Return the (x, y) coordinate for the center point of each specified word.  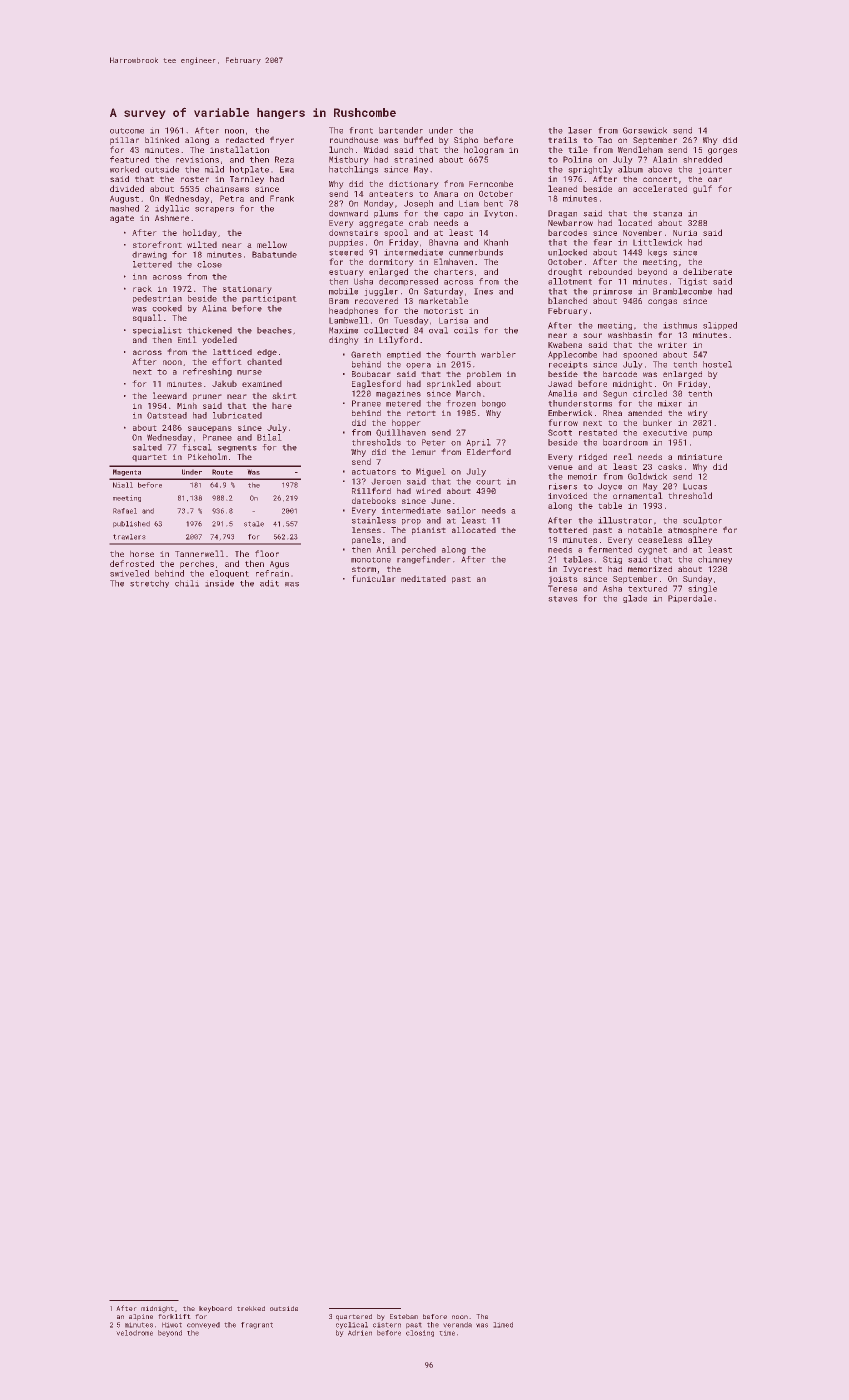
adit (269, 583)
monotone (371, 560)
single (702, 589)
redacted (245, 140)
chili (187, 583)
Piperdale (690, 599)
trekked (251, 1308)
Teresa (562, 588)
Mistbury (349, 160)
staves (563, 599)
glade (635, 599)
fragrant (257, 1325)
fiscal (197, 447)
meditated (423, 578)
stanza (667, 214)
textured (647, 588)
